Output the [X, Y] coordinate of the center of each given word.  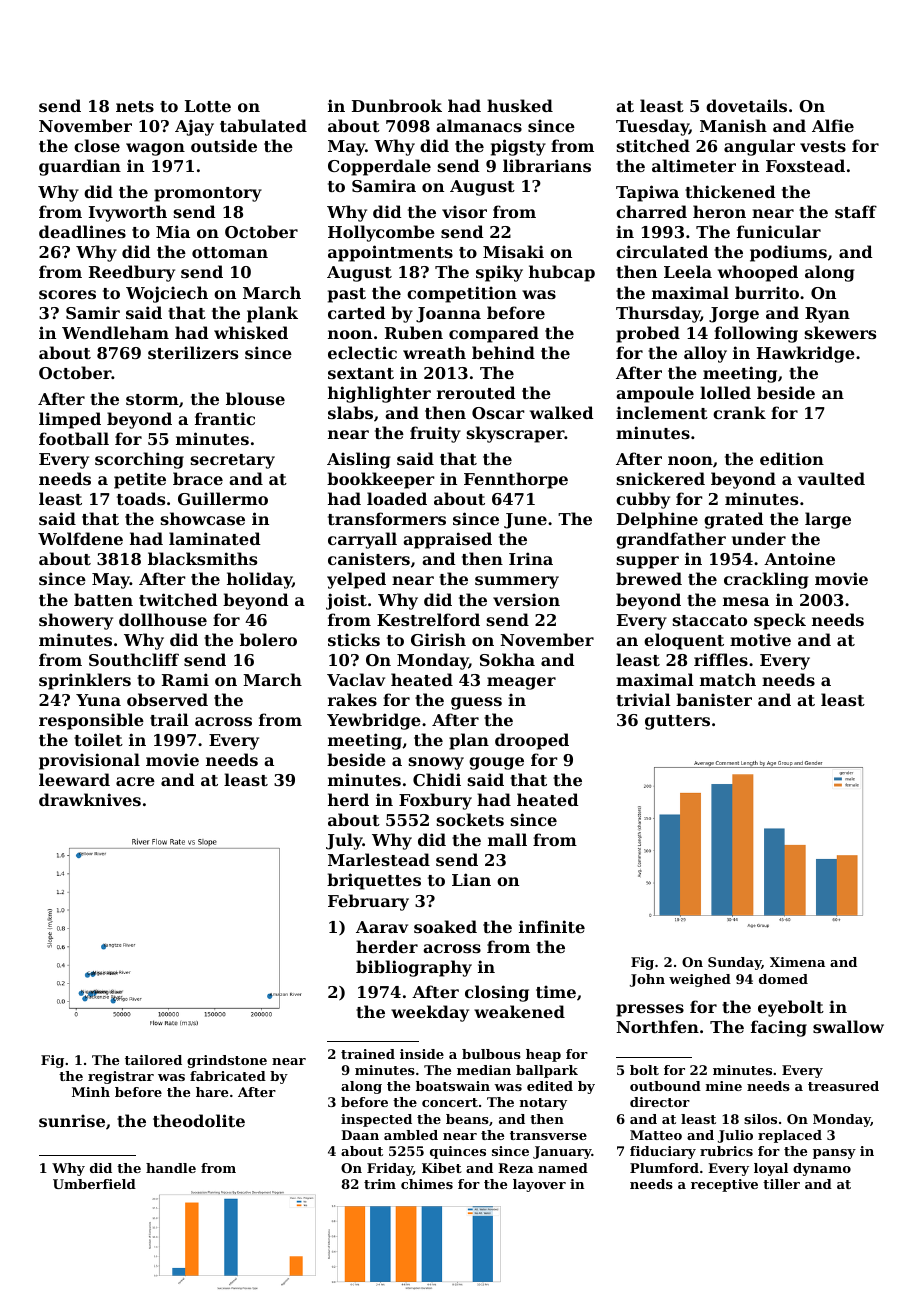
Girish [438, 639]
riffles [721, 659]
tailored [153, 1060]
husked [520, 105]
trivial [643, 699]
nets [135, 106]
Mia [173, 231]
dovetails [746, 105]
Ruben [414, 332]
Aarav [382, 927]
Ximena [797, 962]
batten [103, 599]
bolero [268, 639]
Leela [688, 271]
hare [212, 1092]
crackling [766, 580]
